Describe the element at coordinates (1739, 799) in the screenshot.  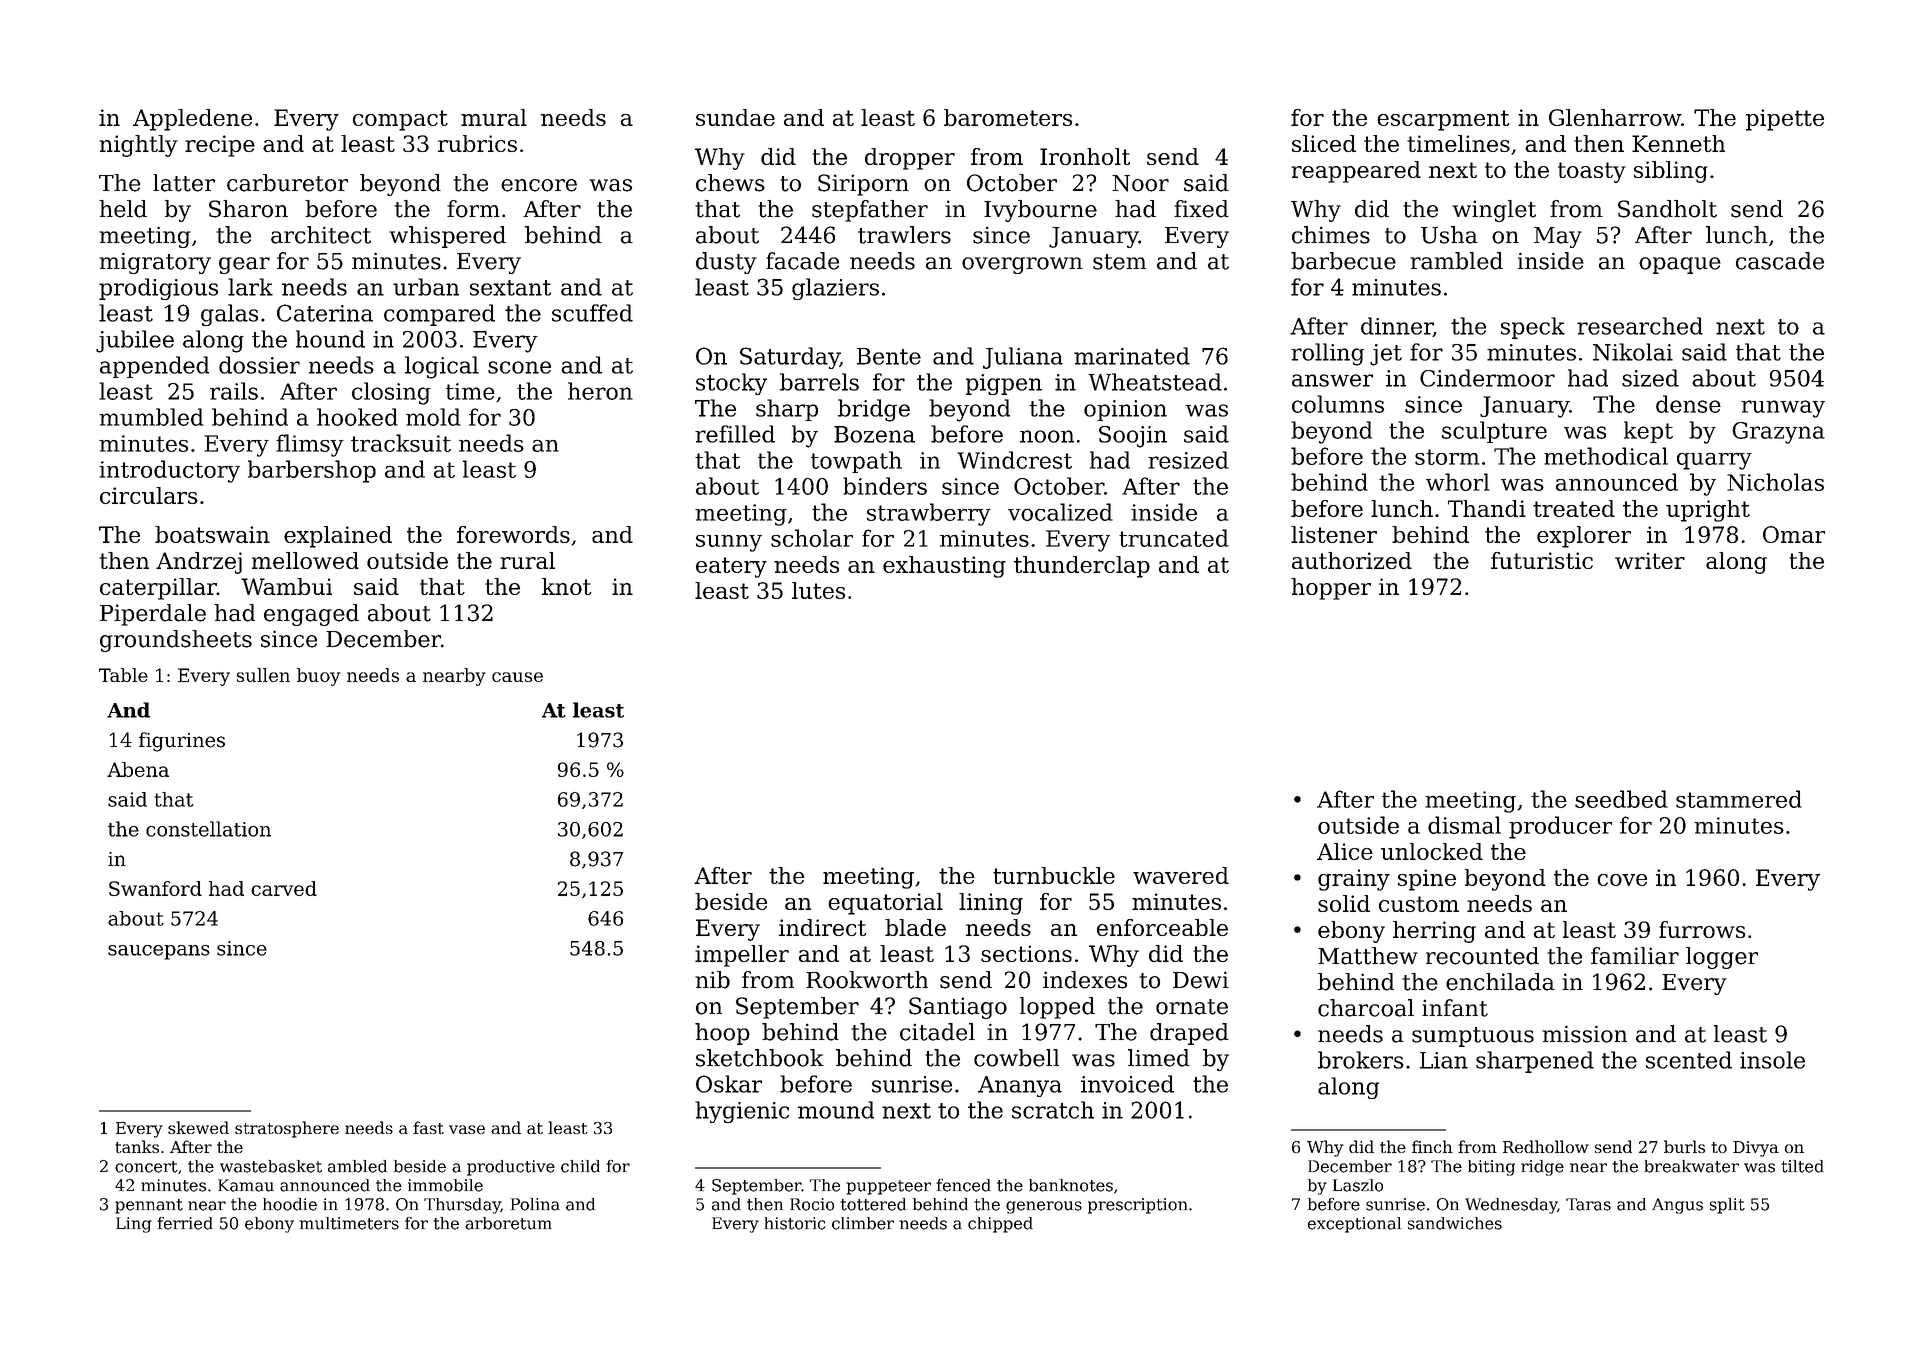
I see `stammered` at that location.
